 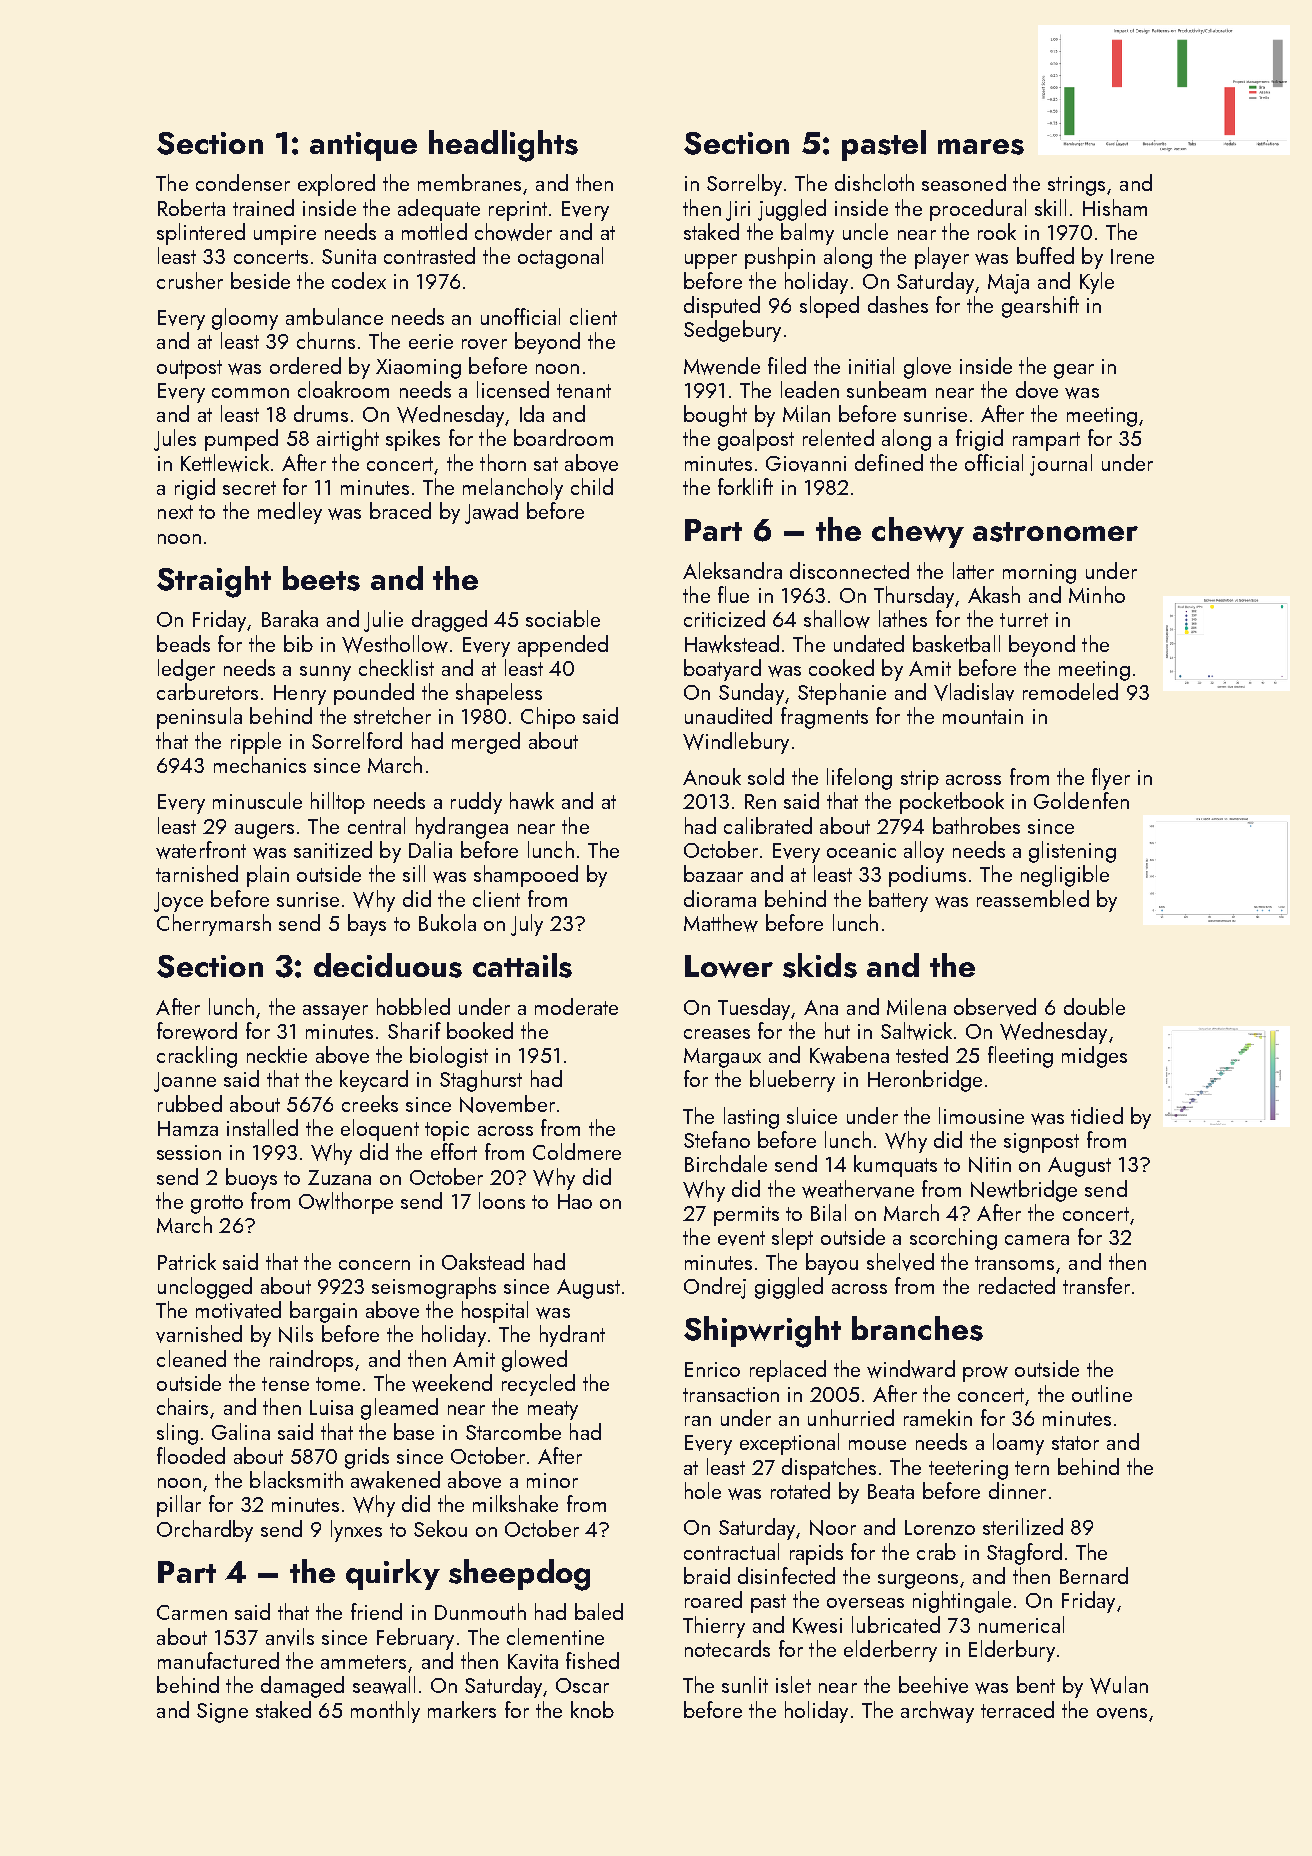 What do you see at coordinates (1041, 1143) in the screenshot?
I see `signpost` at bounding box center [1041, 1143].
